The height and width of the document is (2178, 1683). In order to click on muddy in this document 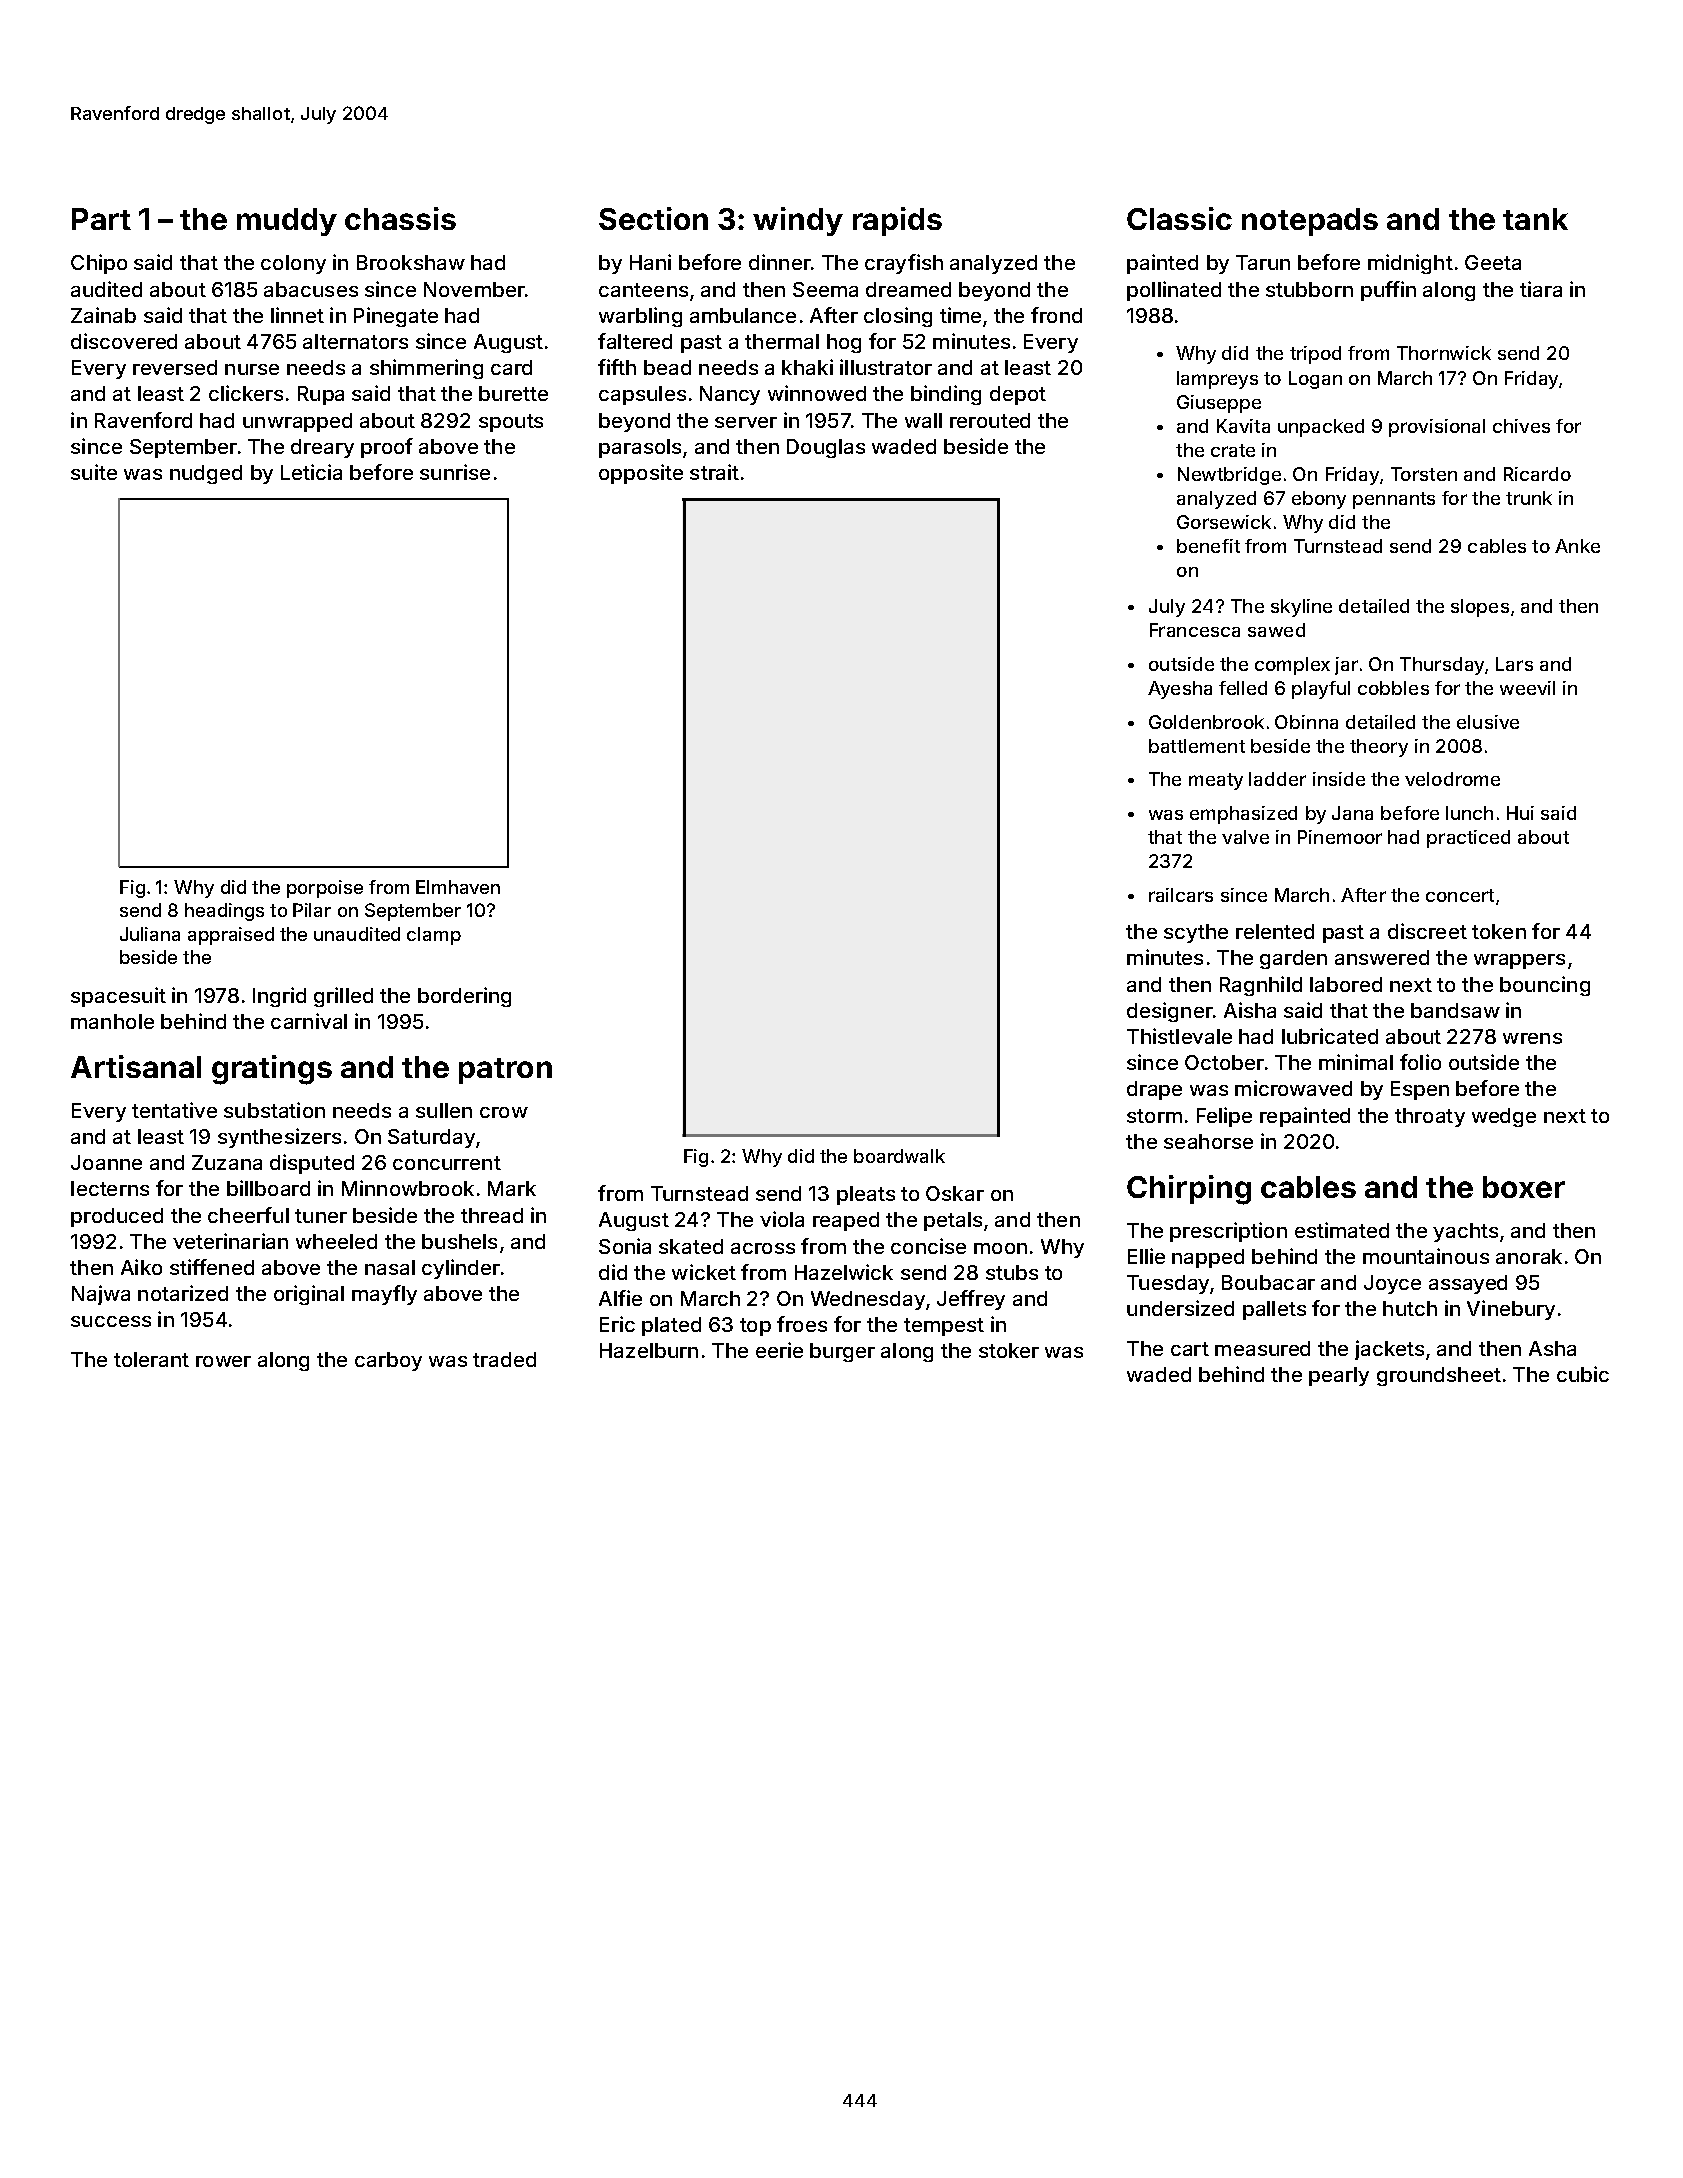, I will do `click(287, 222)`.
